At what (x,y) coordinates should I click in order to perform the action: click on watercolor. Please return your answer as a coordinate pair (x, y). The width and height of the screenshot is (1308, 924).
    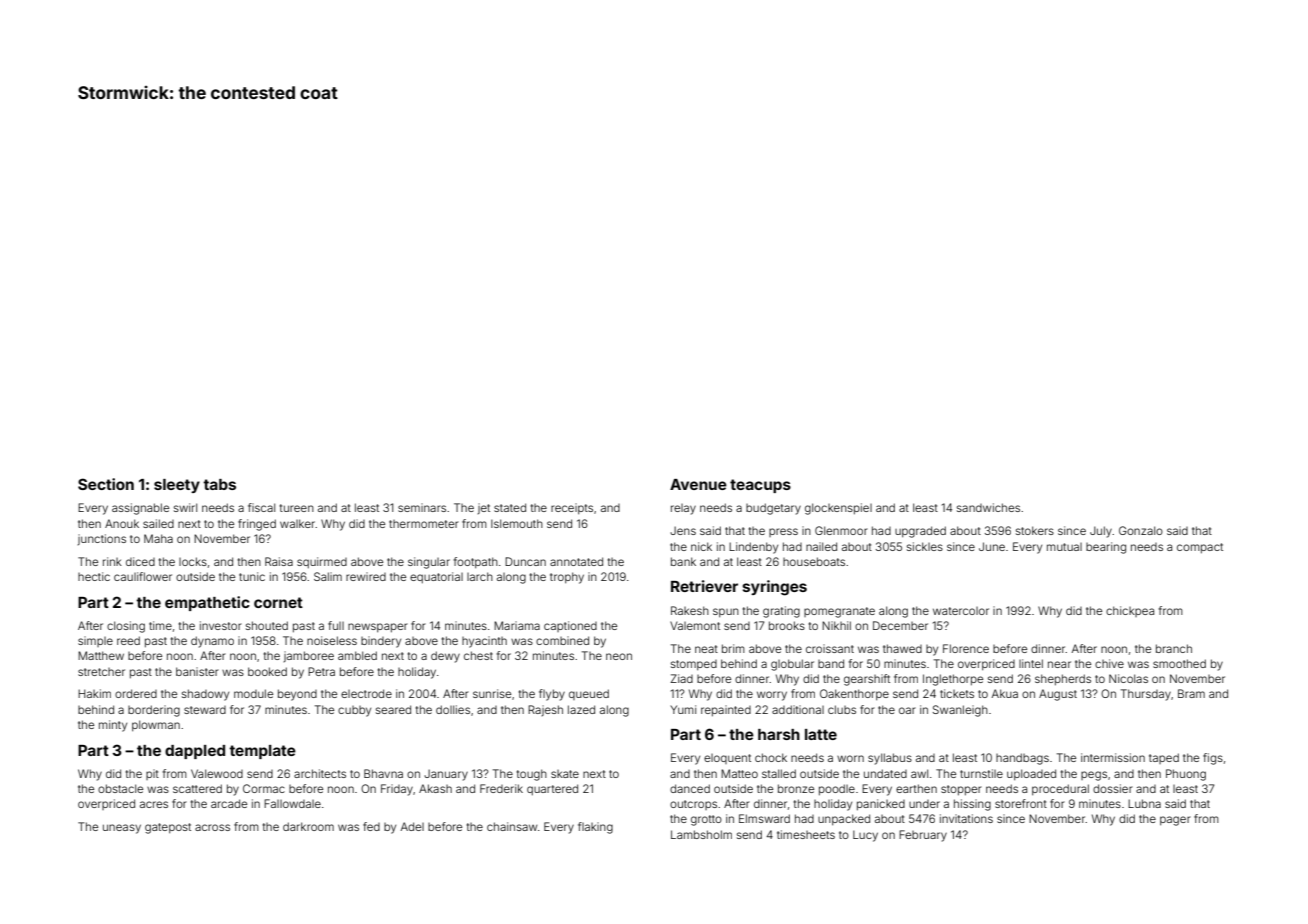
    Looking at the image, I should click on (961, 611).
